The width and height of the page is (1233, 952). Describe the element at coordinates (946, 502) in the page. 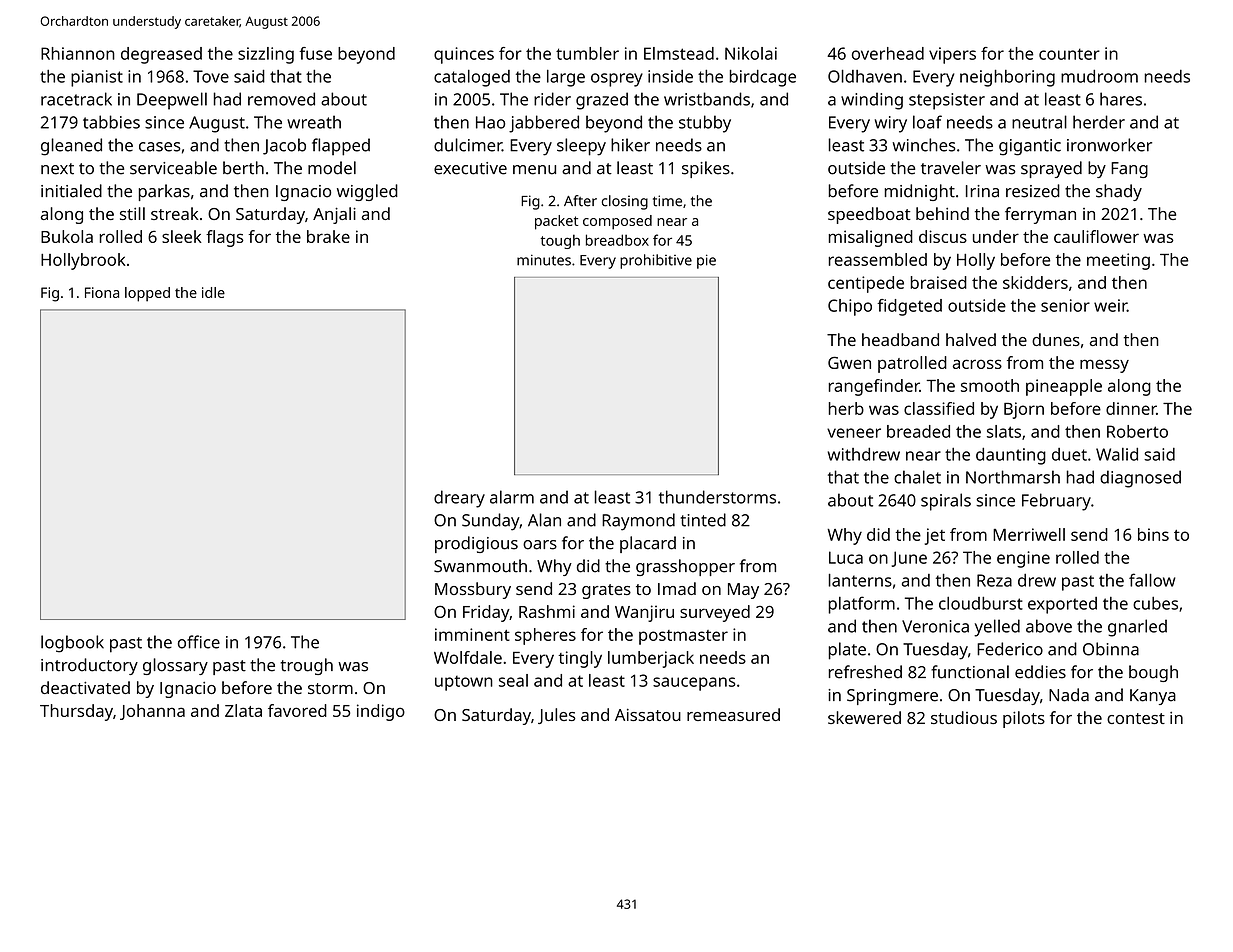

I see `spirals` at that location.
